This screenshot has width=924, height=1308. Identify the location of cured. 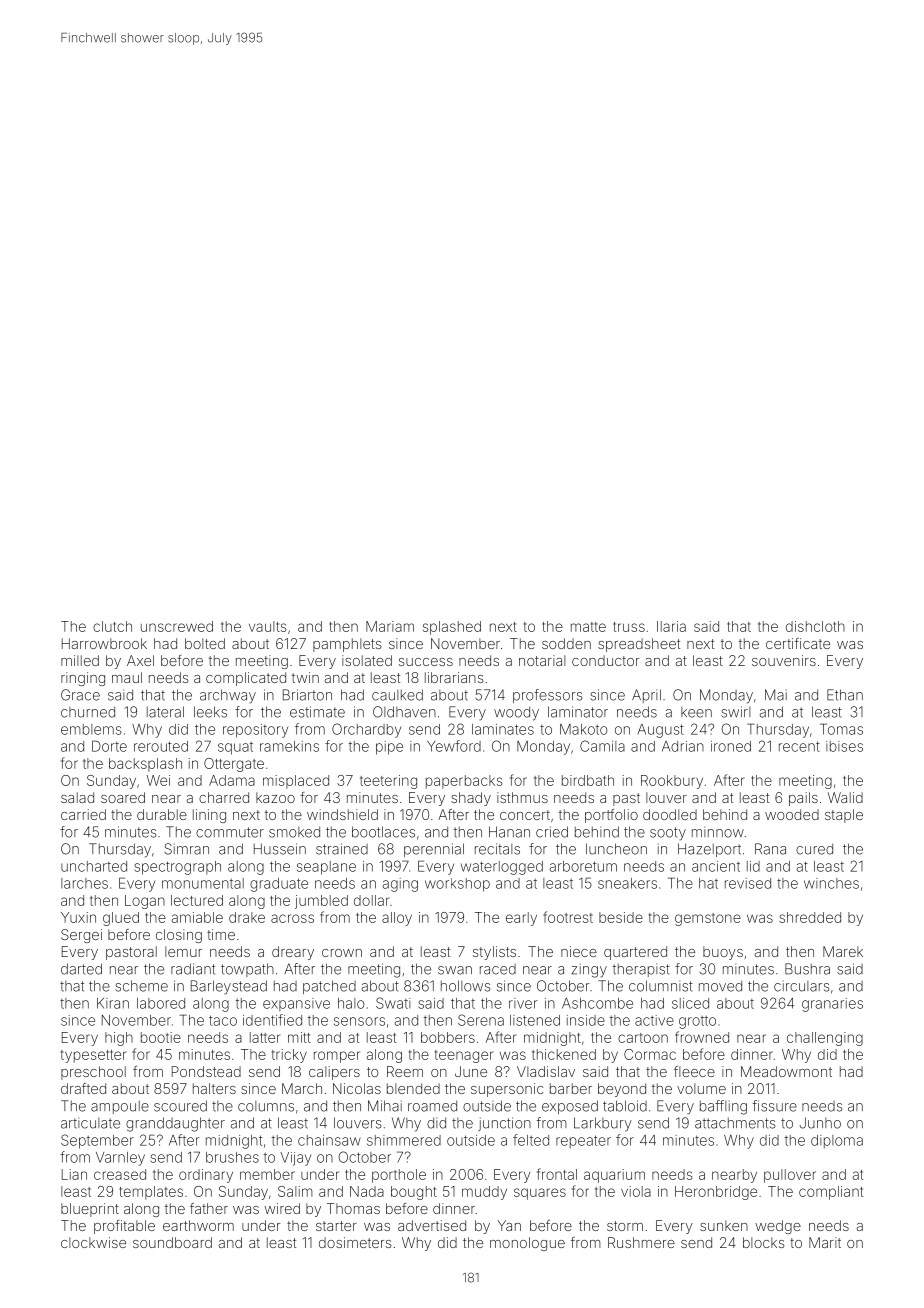
(814, 849).
